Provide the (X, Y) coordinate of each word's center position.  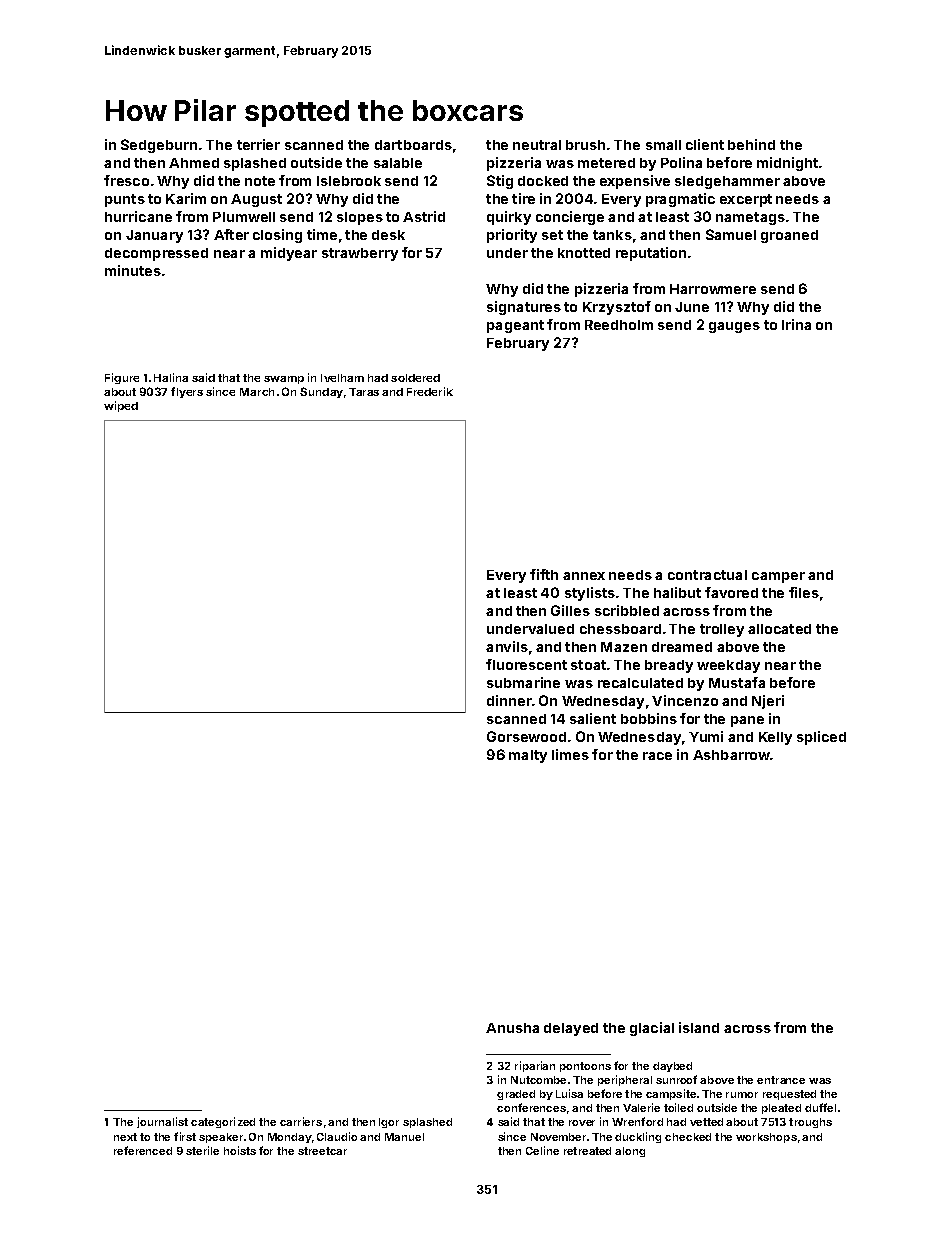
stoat (588, 665)
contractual (707, 575)
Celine (542, 1150)
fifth (544, 574)
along (630, 1152)
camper (778, 577)
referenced (143, 1150)
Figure (122, 378)
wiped (121, 406)
